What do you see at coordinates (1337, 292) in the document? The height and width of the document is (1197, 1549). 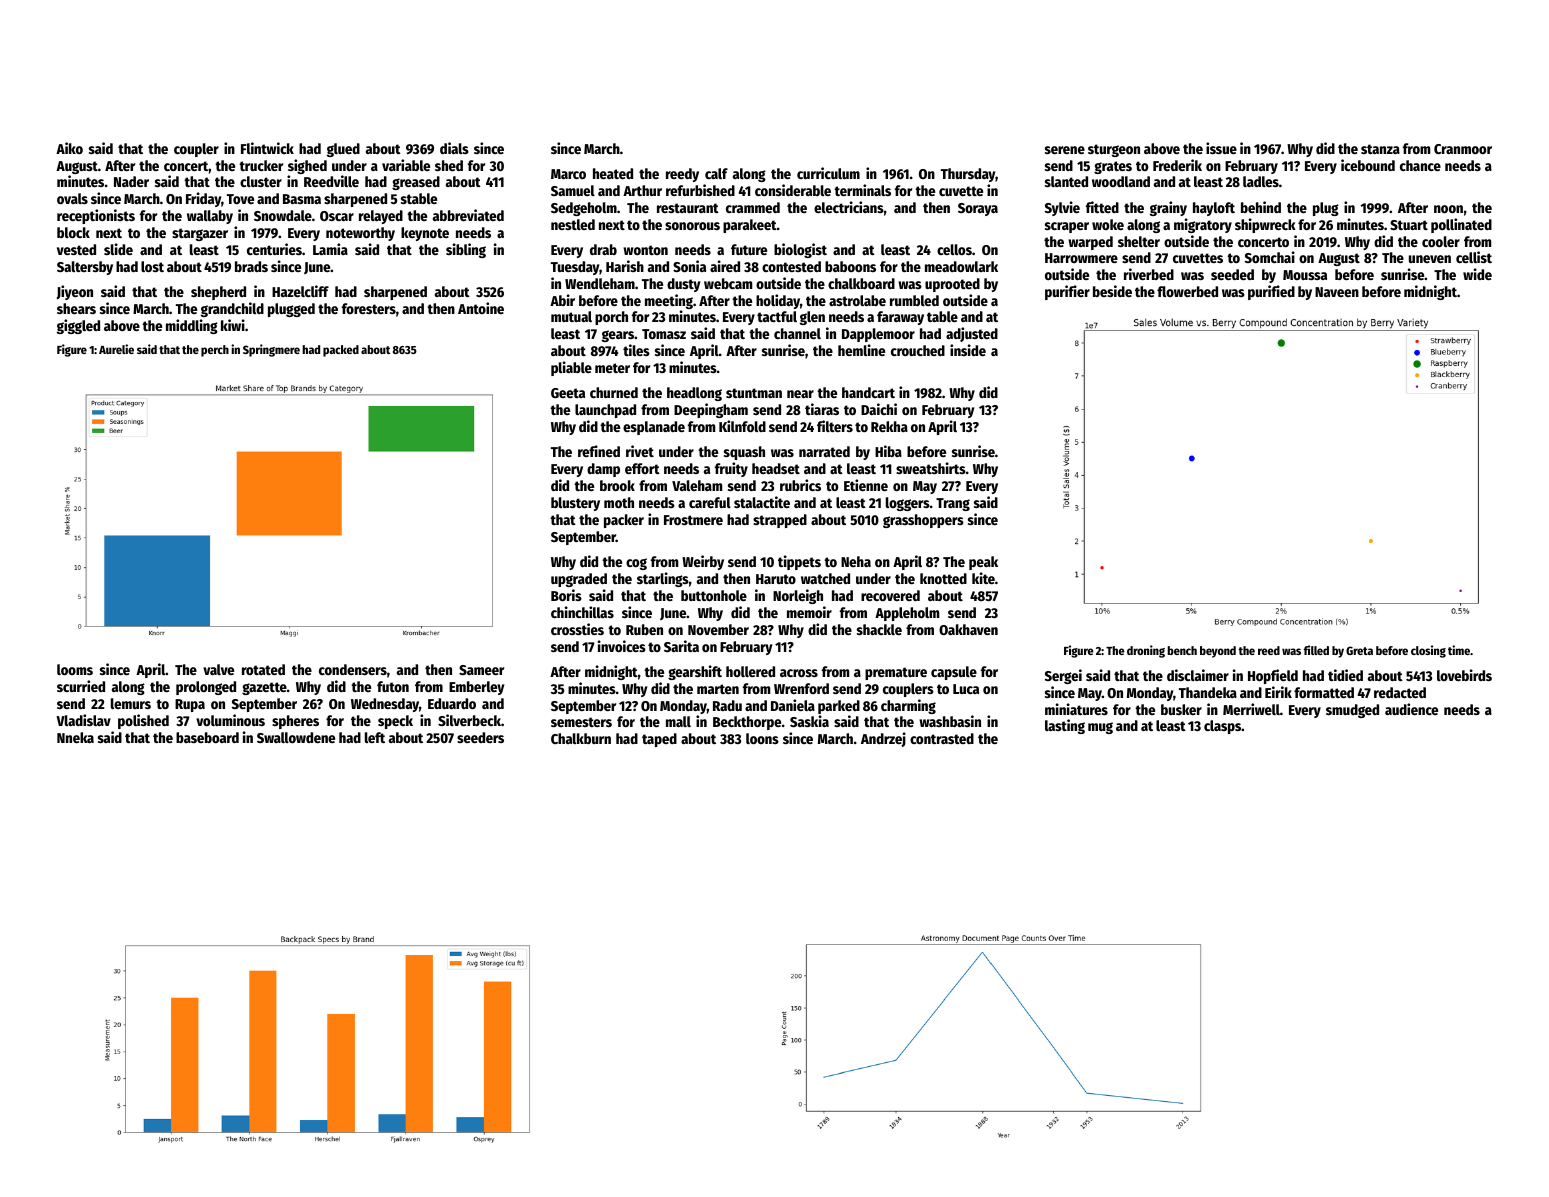 I see `Naveen` at bounding box center [1337, 292].
